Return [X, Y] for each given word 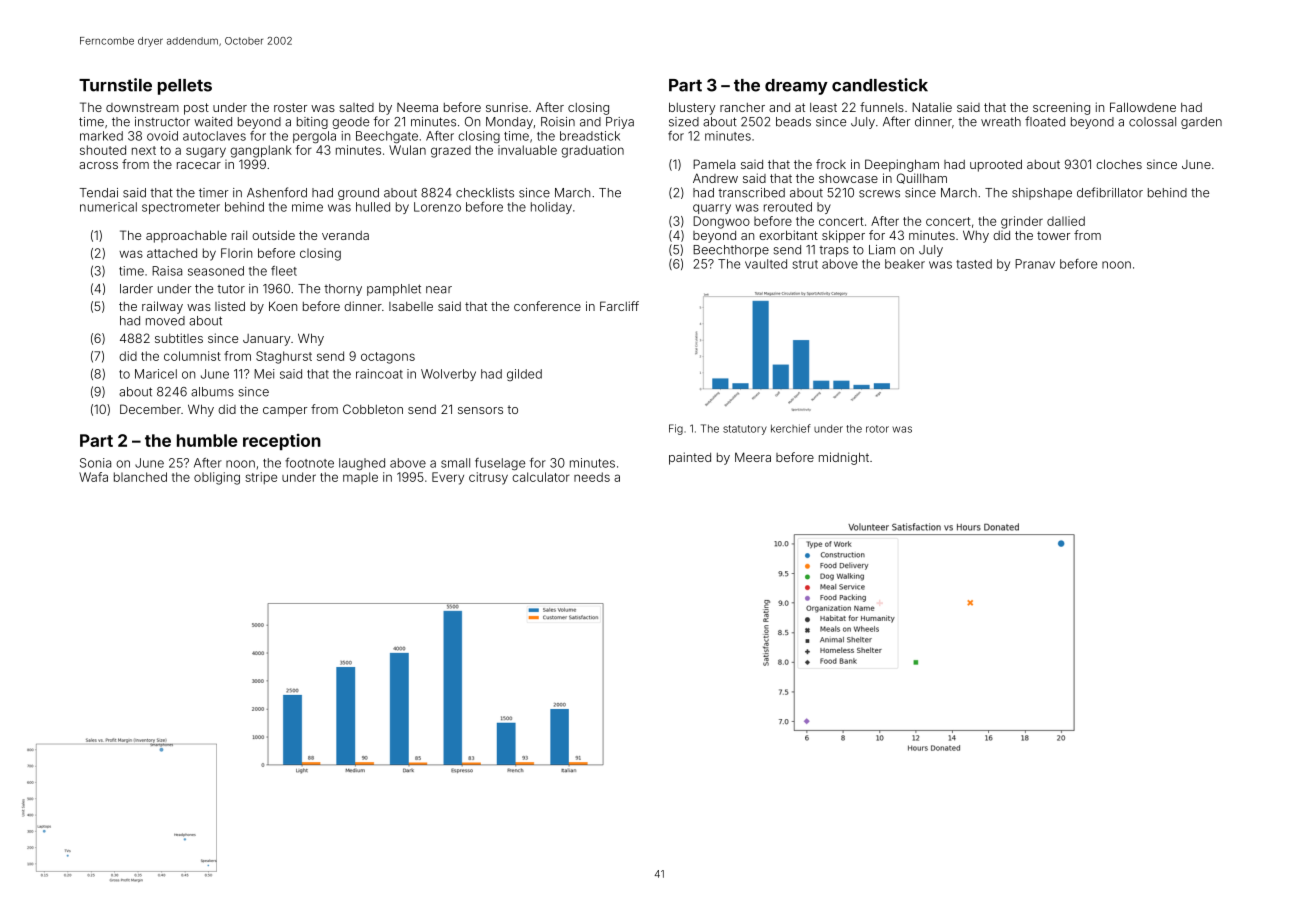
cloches [1119, 164]
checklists [485, 193]
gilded [524, 375]
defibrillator [1110, 192]
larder [136, 289]
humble [207, 440]
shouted [103, 150]
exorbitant [788, 235]
